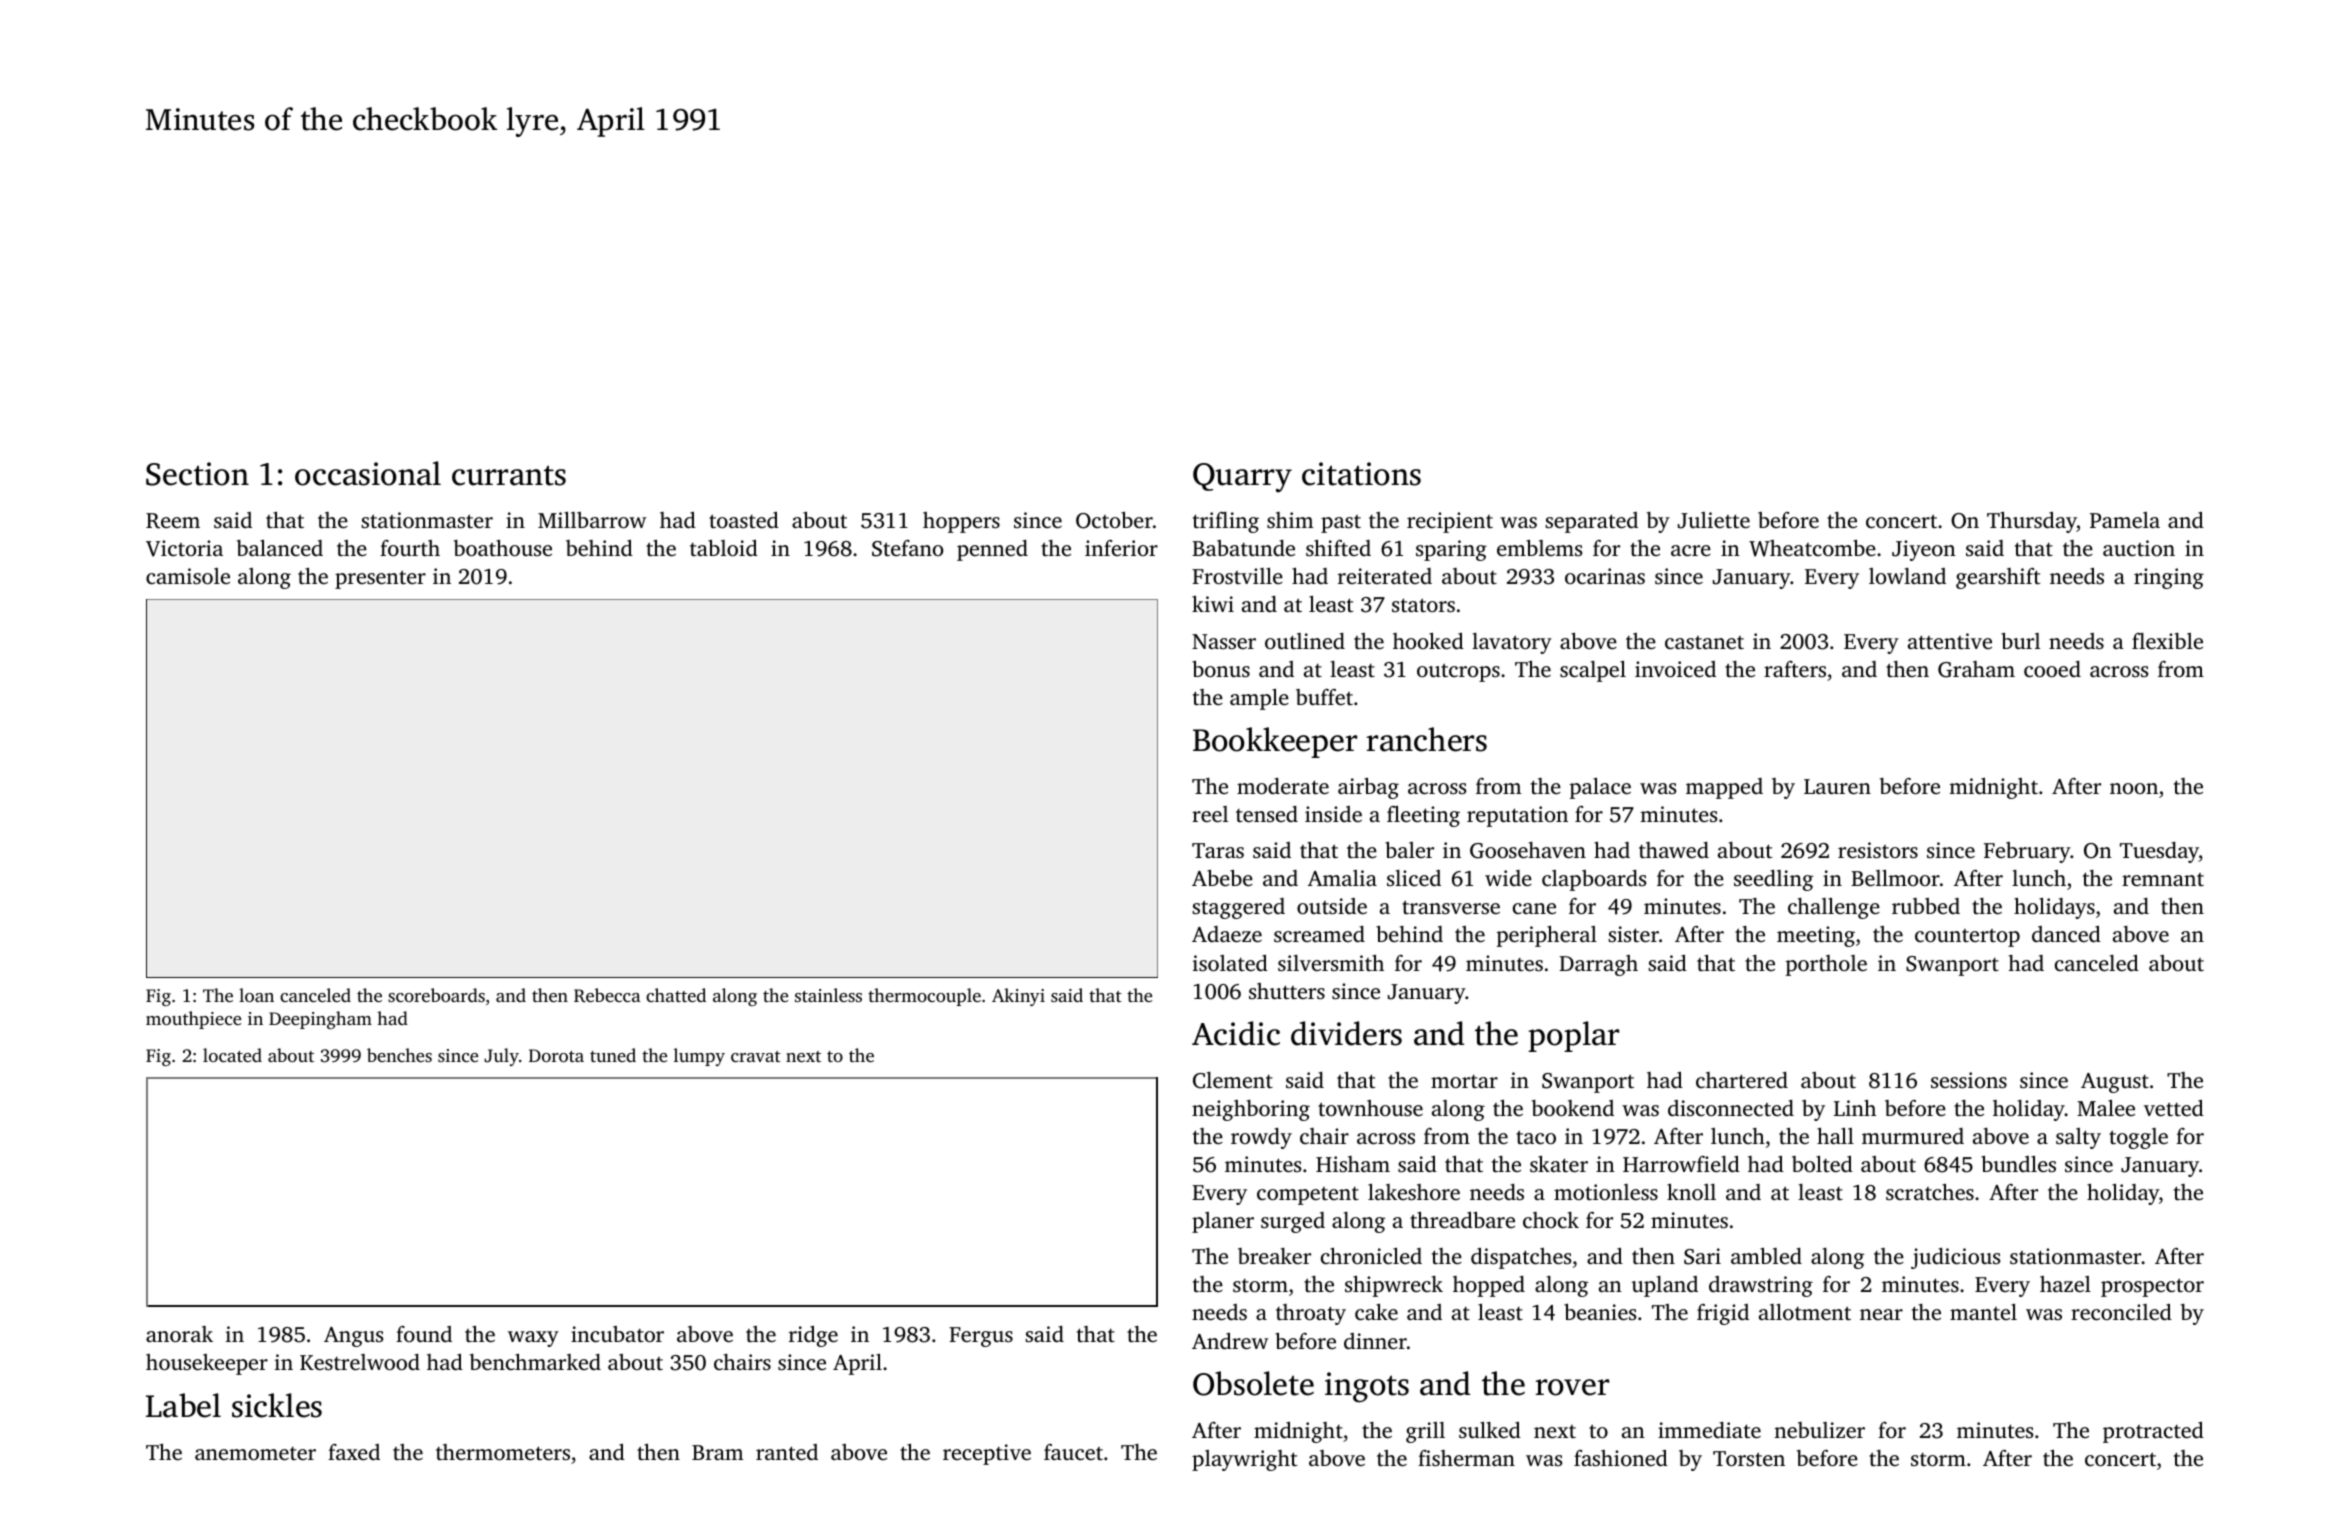 This screenshot has height=1520, width=2350. I want to click on bonus, so click(1221, 669).
